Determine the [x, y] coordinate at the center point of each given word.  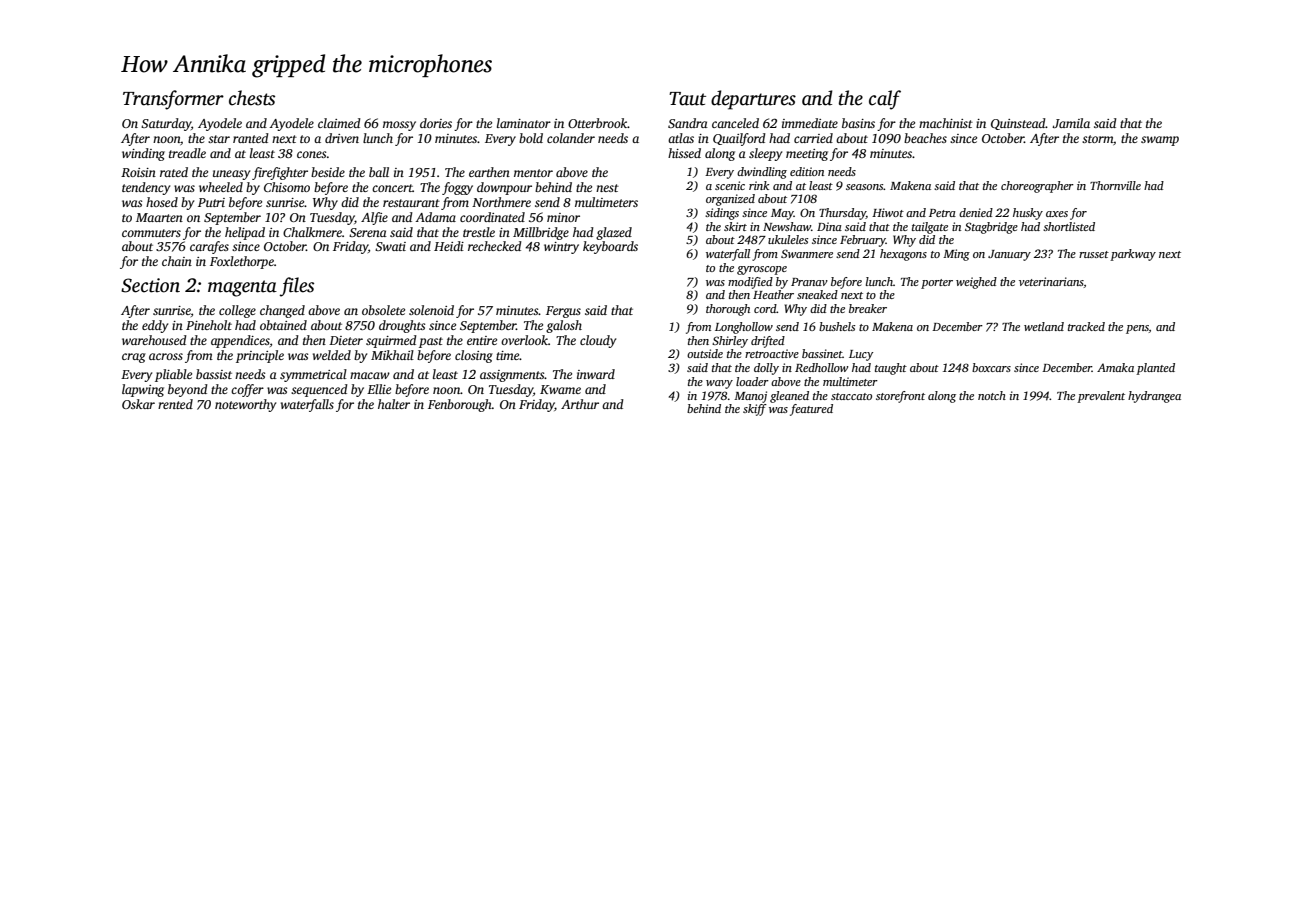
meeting [807, 155]
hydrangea [1154, 397]
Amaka [1115, 367]
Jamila [1071, 123]
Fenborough [460, 405]
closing [474, 356]
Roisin [138, 172]
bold [531, 138]
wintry [561, 248]
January [1009, 255]
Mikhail [392, 355]
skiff [755, 410]
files [297, 287]
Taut [687, 99]
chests [252, 98]
